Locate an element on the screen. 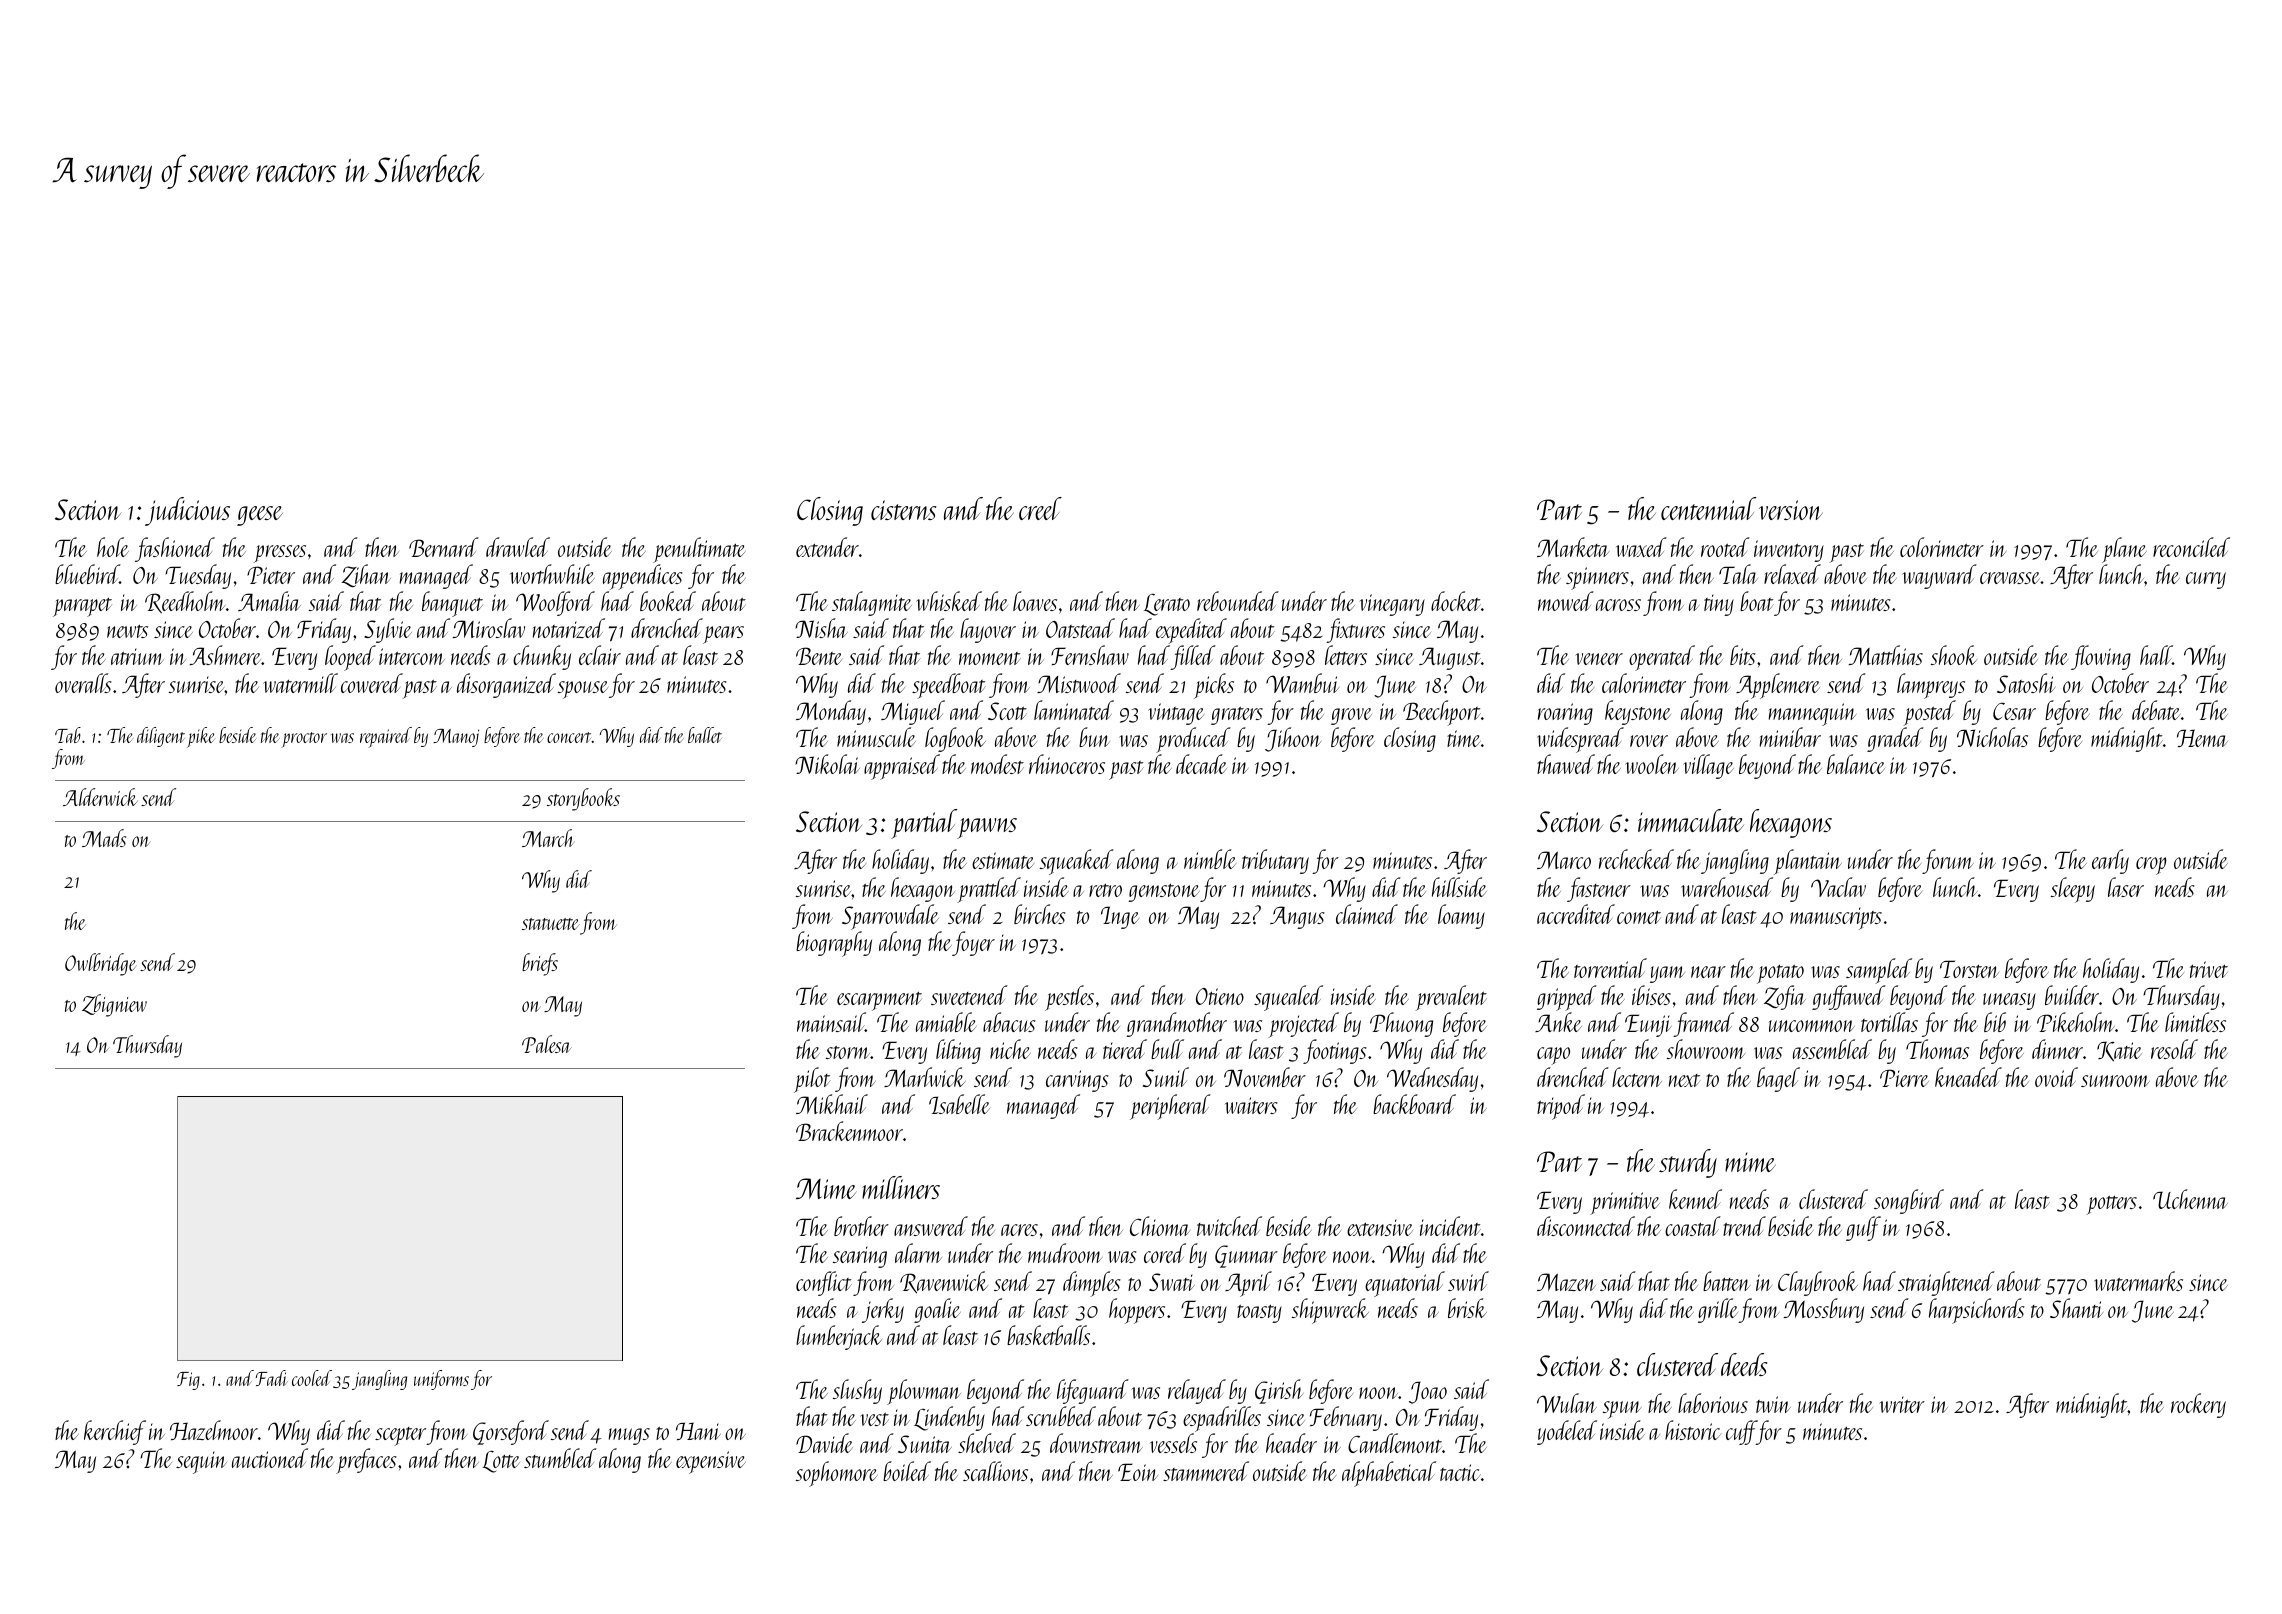 The width and height of the screenshot is (2282, 1614). waiters is located at coordinates (1251, 1105).
